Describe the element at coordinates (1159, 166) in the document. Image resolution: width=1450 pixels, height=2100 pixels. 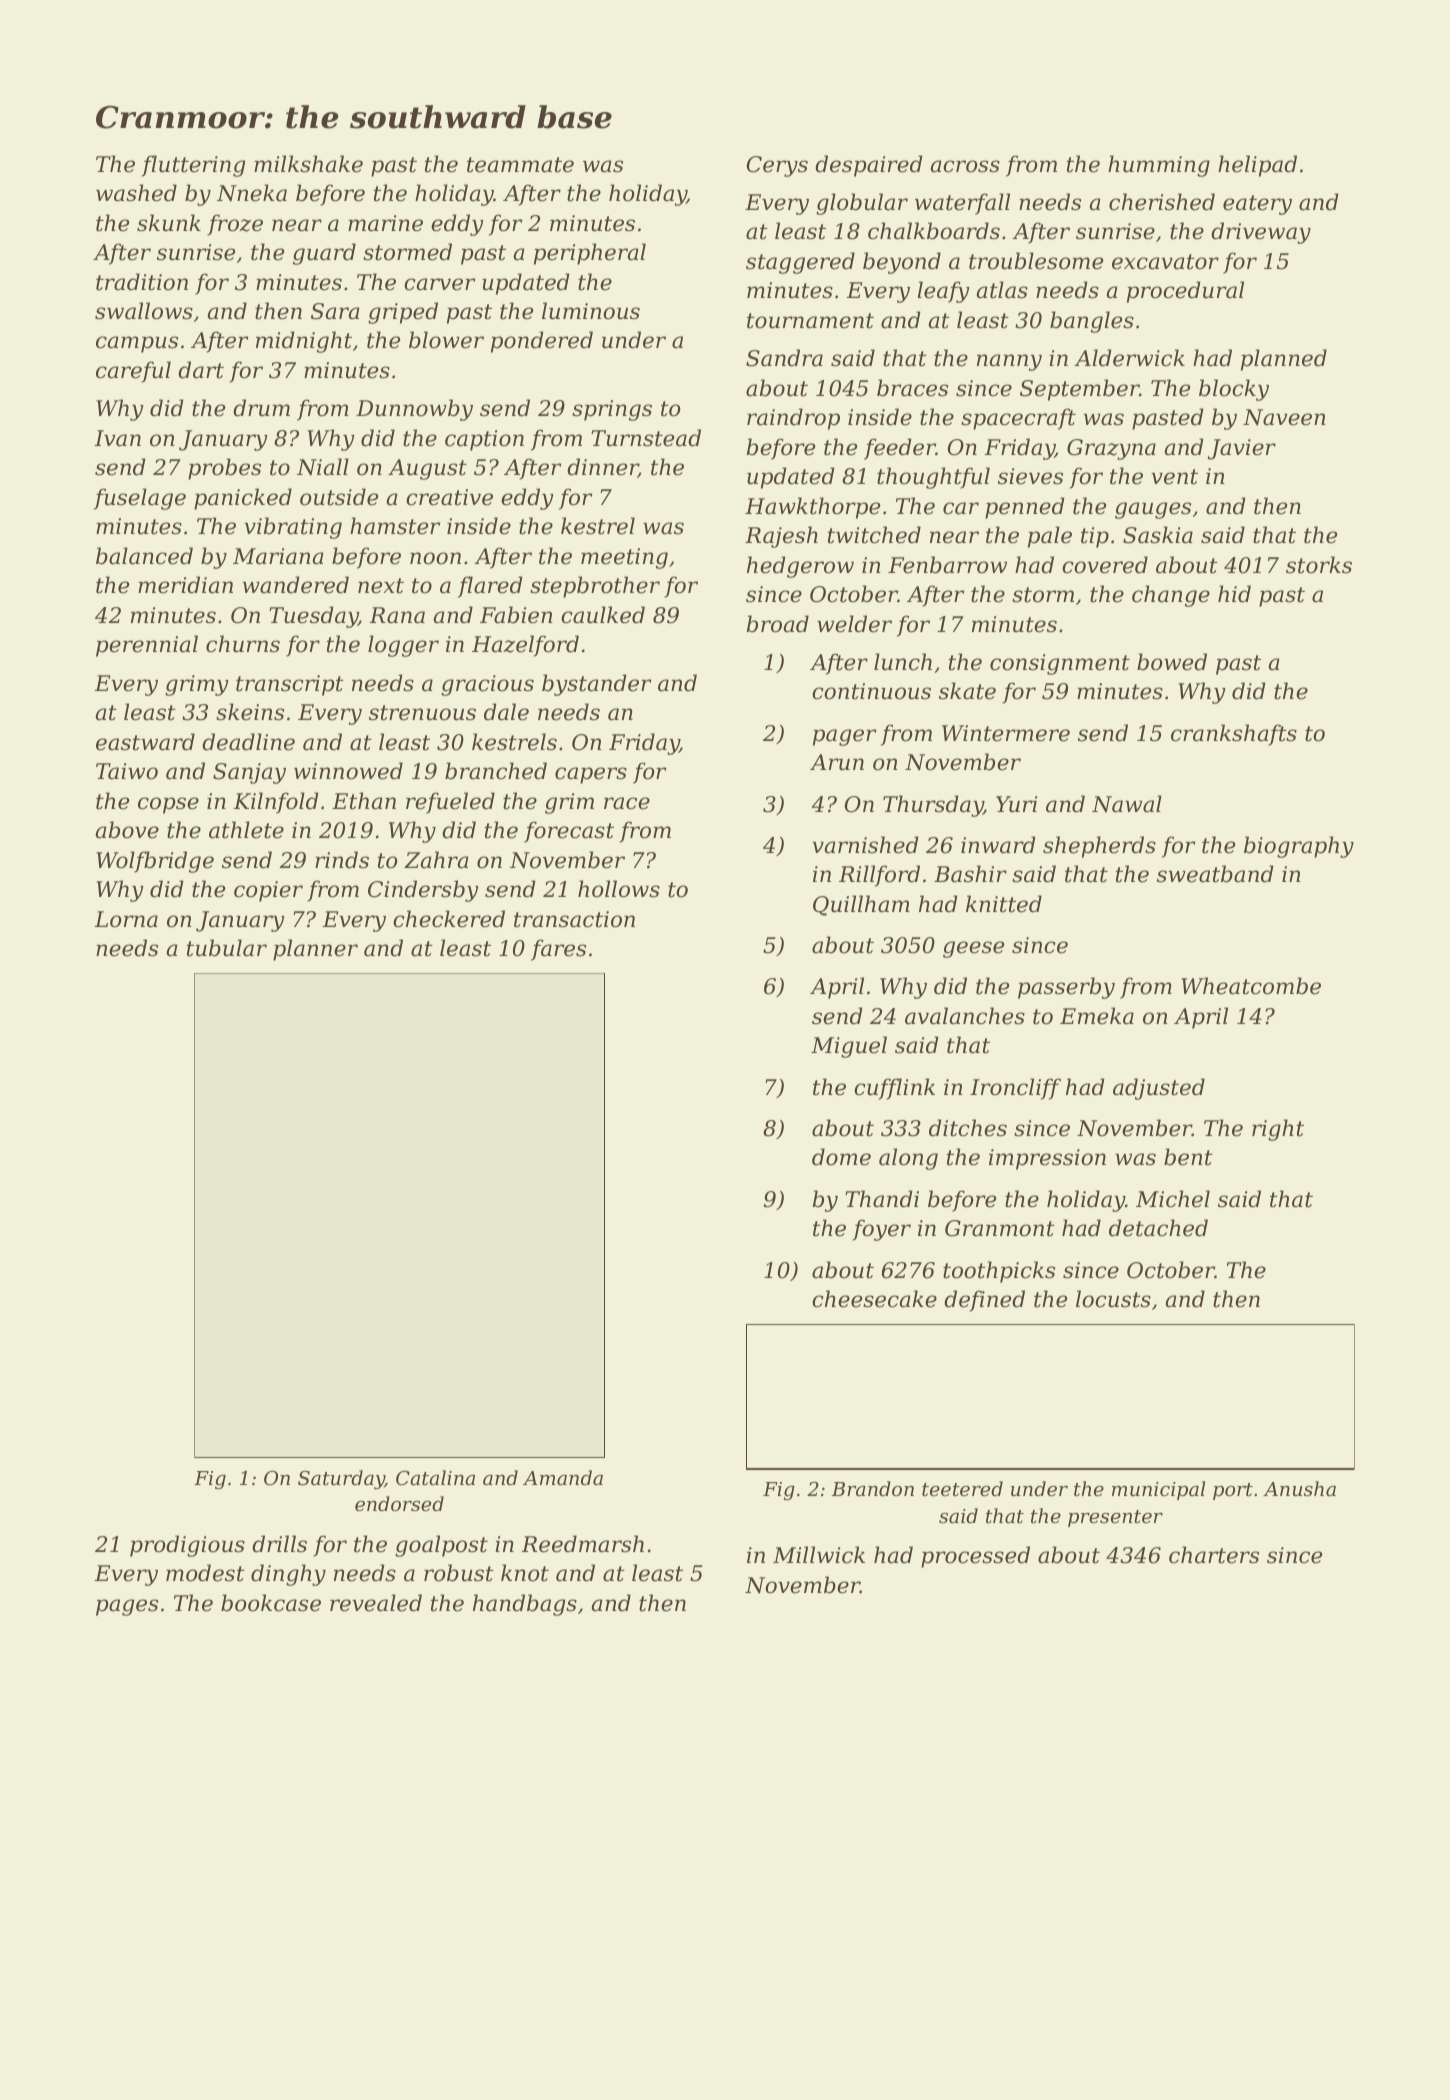
I see `humming` at that location.
